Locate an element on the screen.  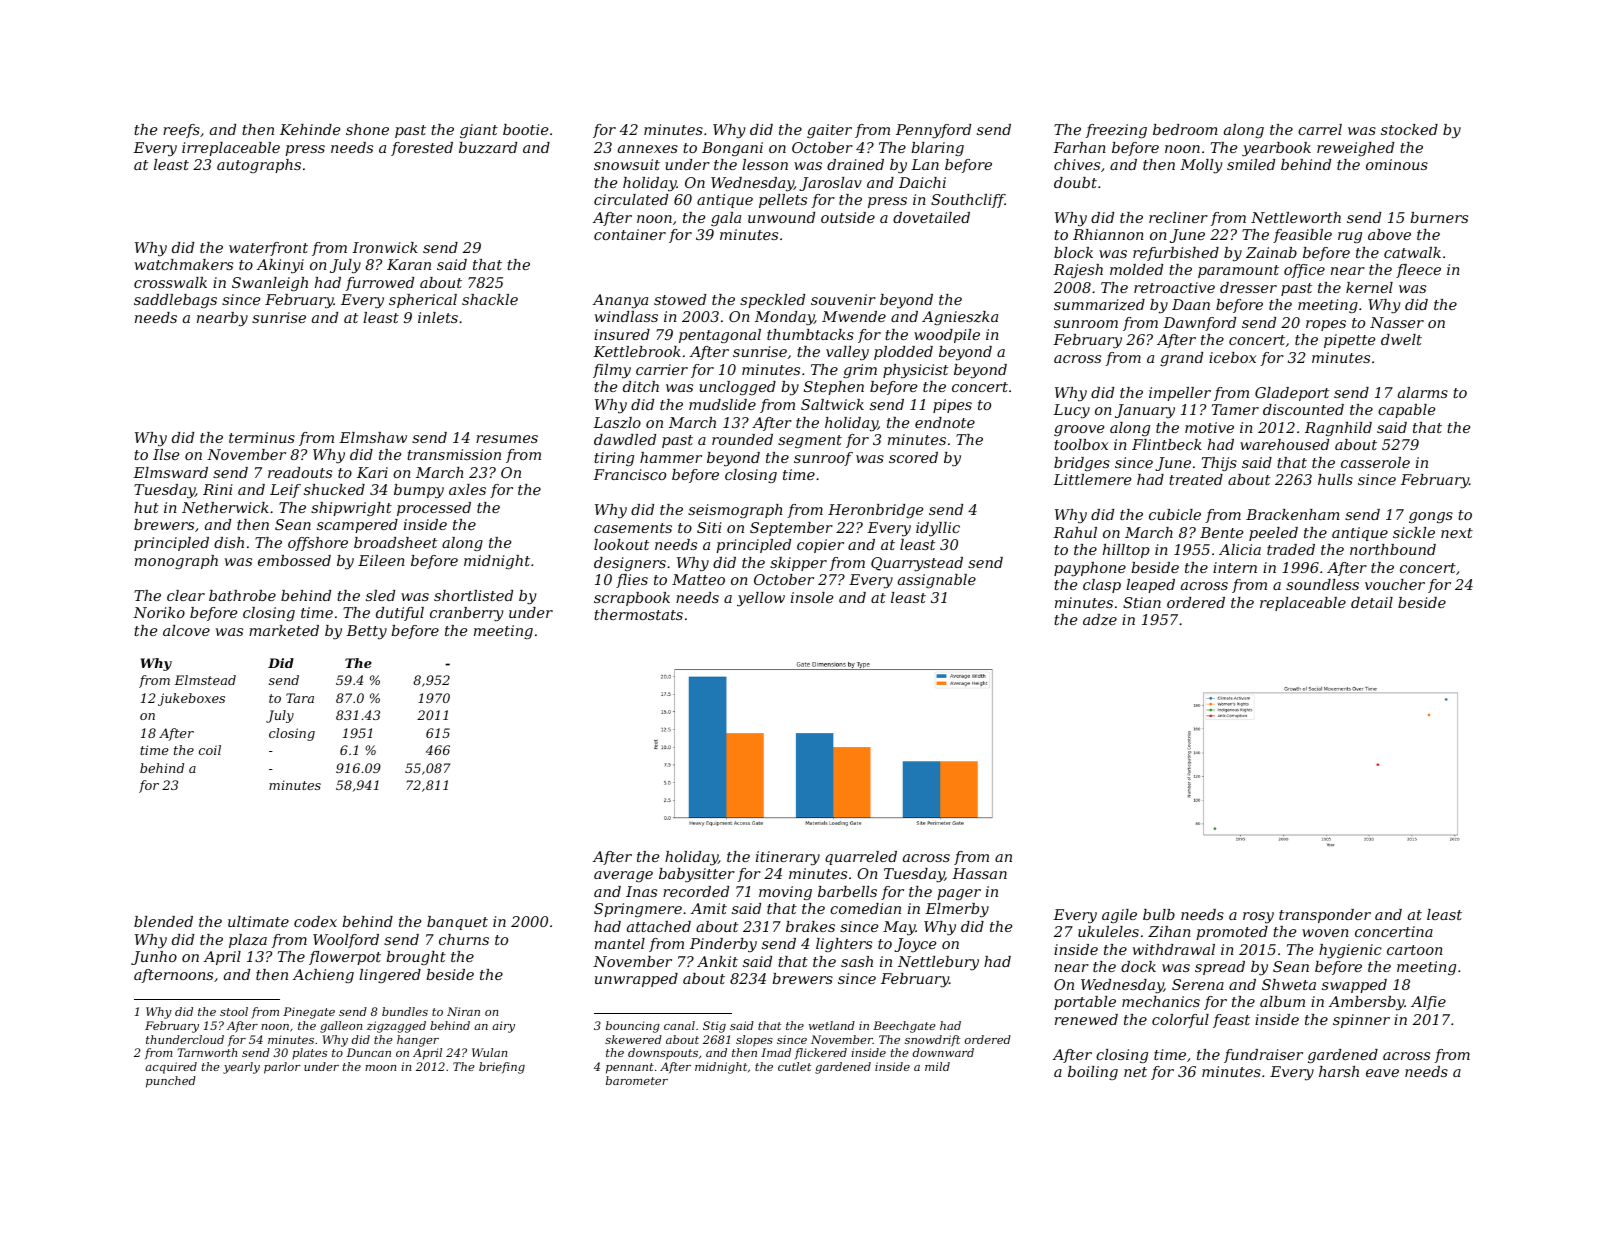
punched is located at coordinates (171, 1082).
